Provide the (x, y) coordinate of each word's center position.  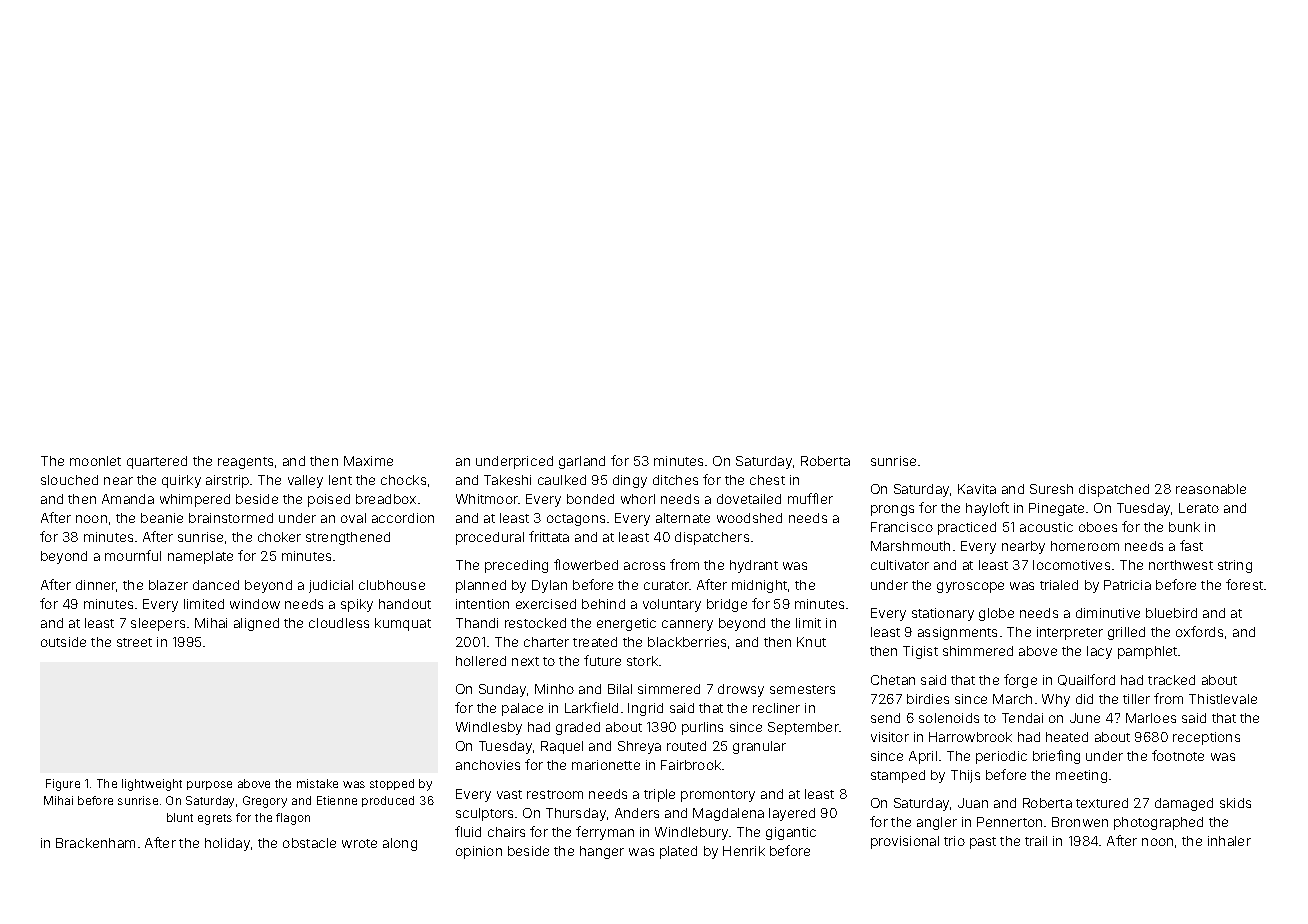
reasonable (1211, 489)
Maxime (368, 461)
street (134, 642)
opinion (479, 852)
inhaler (1229, 841)
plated (678, 852)
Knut (811, 642)
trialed (1059, 585)
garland (582, 462)
